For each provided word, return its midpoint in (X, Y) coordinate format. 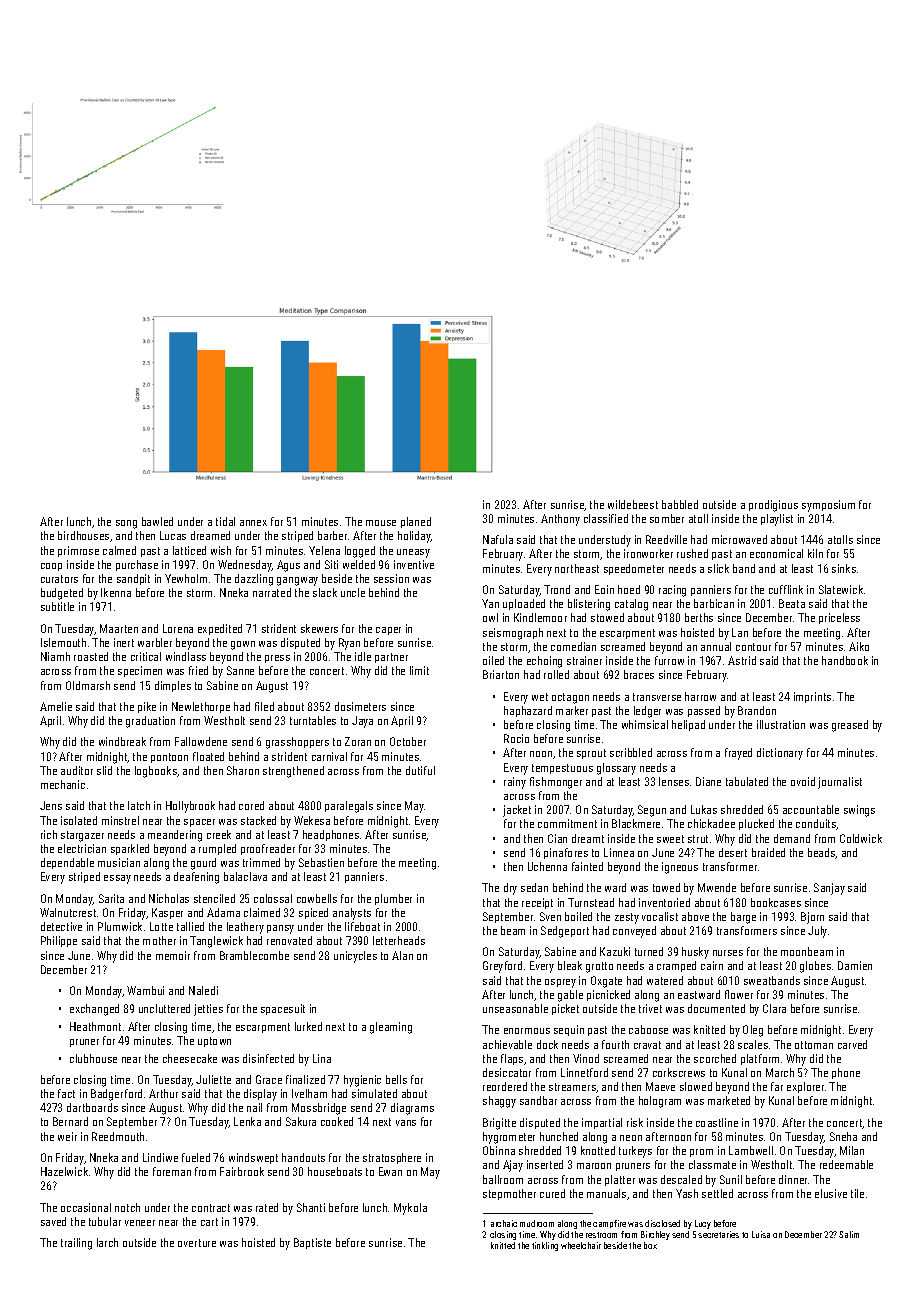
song (126, 524)
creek (219, 834)
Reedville (666, 539)
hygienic (362, 1081)
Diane (708, 781)
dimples (173, 686)
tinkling (545, 1246)
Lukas (704, 809)
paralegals (349, 807)
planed (416, 522)
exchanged (94, 1010)
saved (53, 1221)
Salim (849, 1234)
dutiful (420, 770)
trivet (650, 1008)
